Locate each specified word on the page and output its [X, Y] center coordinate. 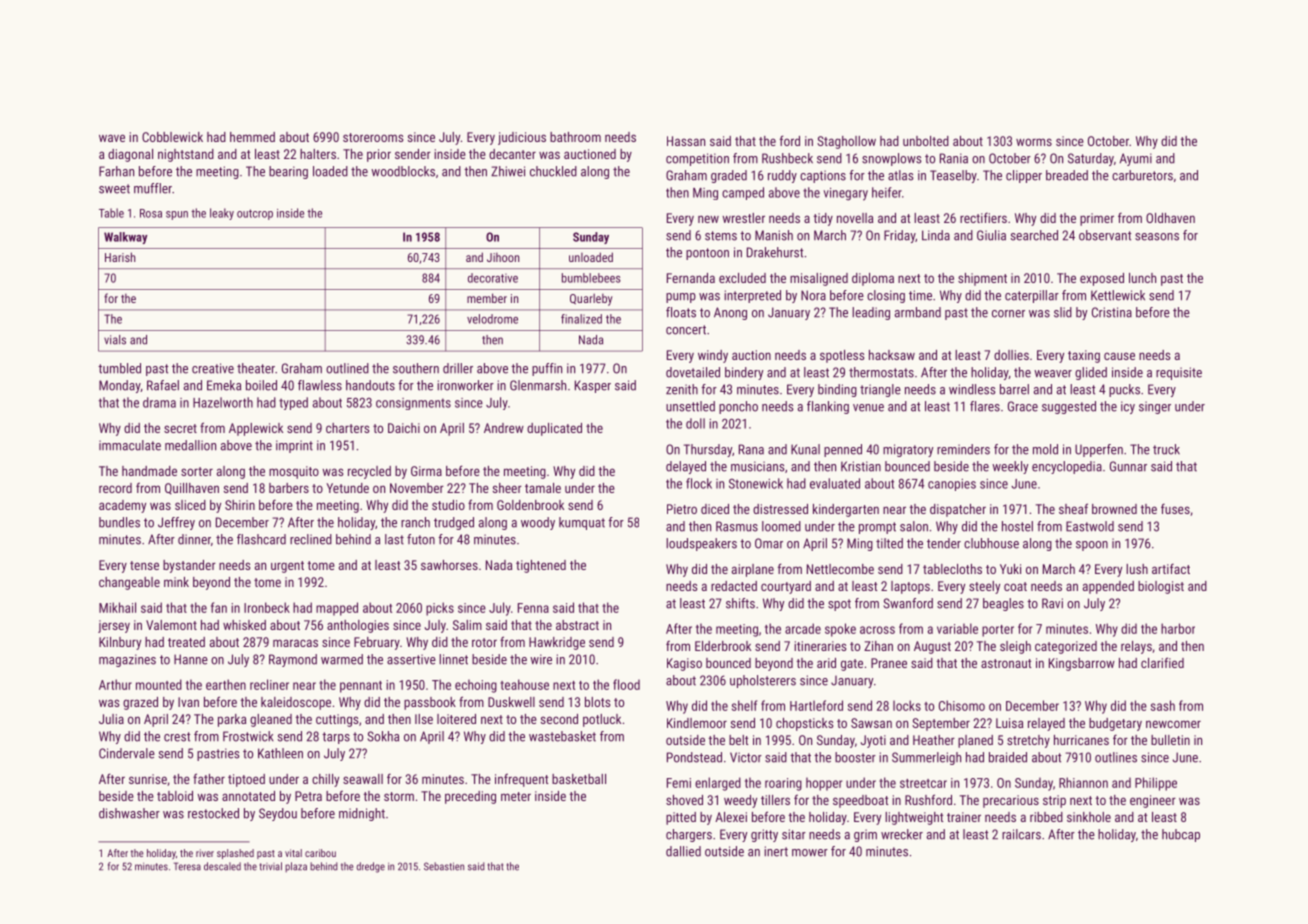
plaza [296, 867]
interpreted [752, 296]
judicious [522, 138]
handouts [370, 385]
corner [1008, 314]
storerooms [373, 137]
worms [1034, 142]
